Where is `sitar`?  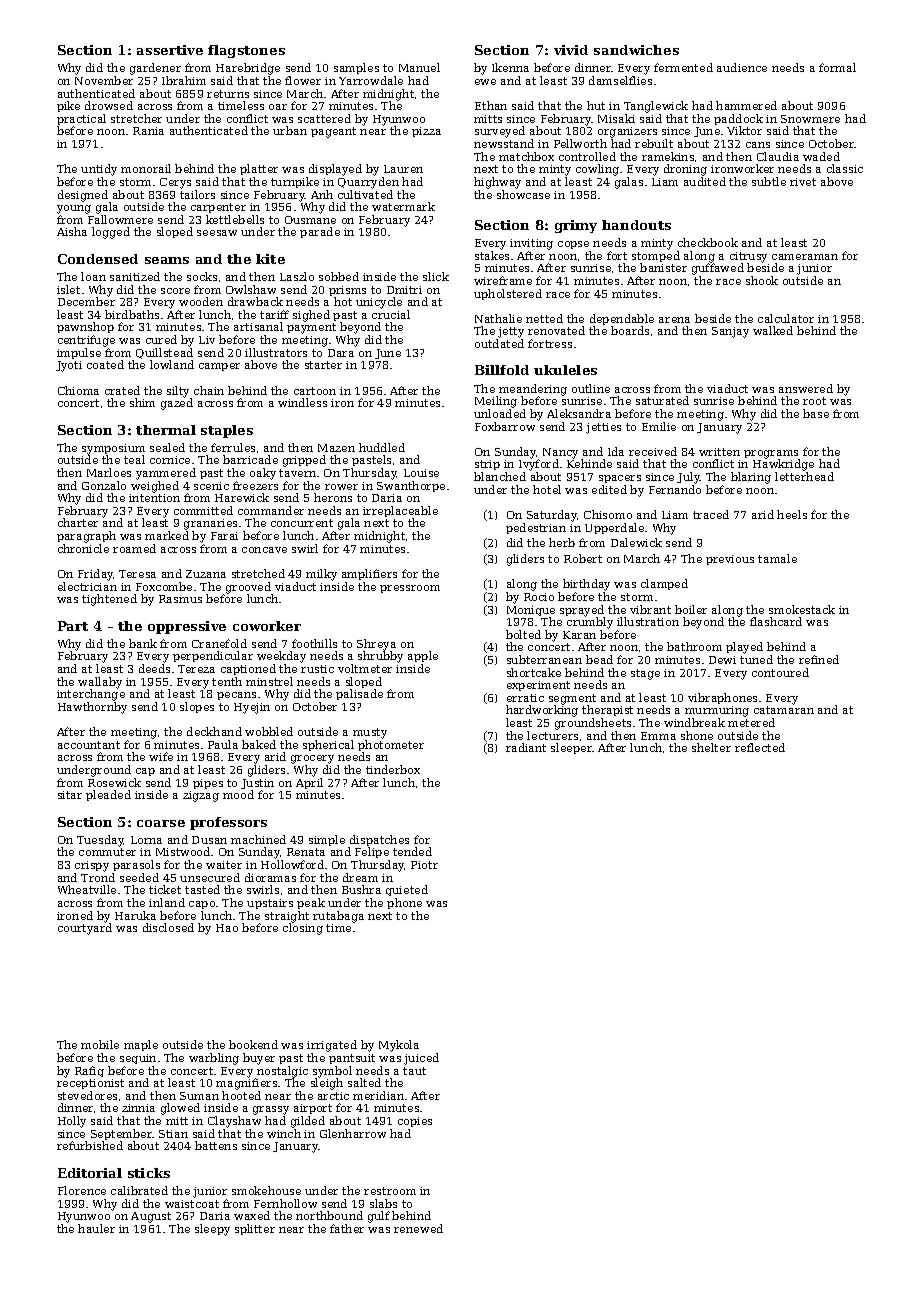
sitar is located at coordinates (70, 795).
